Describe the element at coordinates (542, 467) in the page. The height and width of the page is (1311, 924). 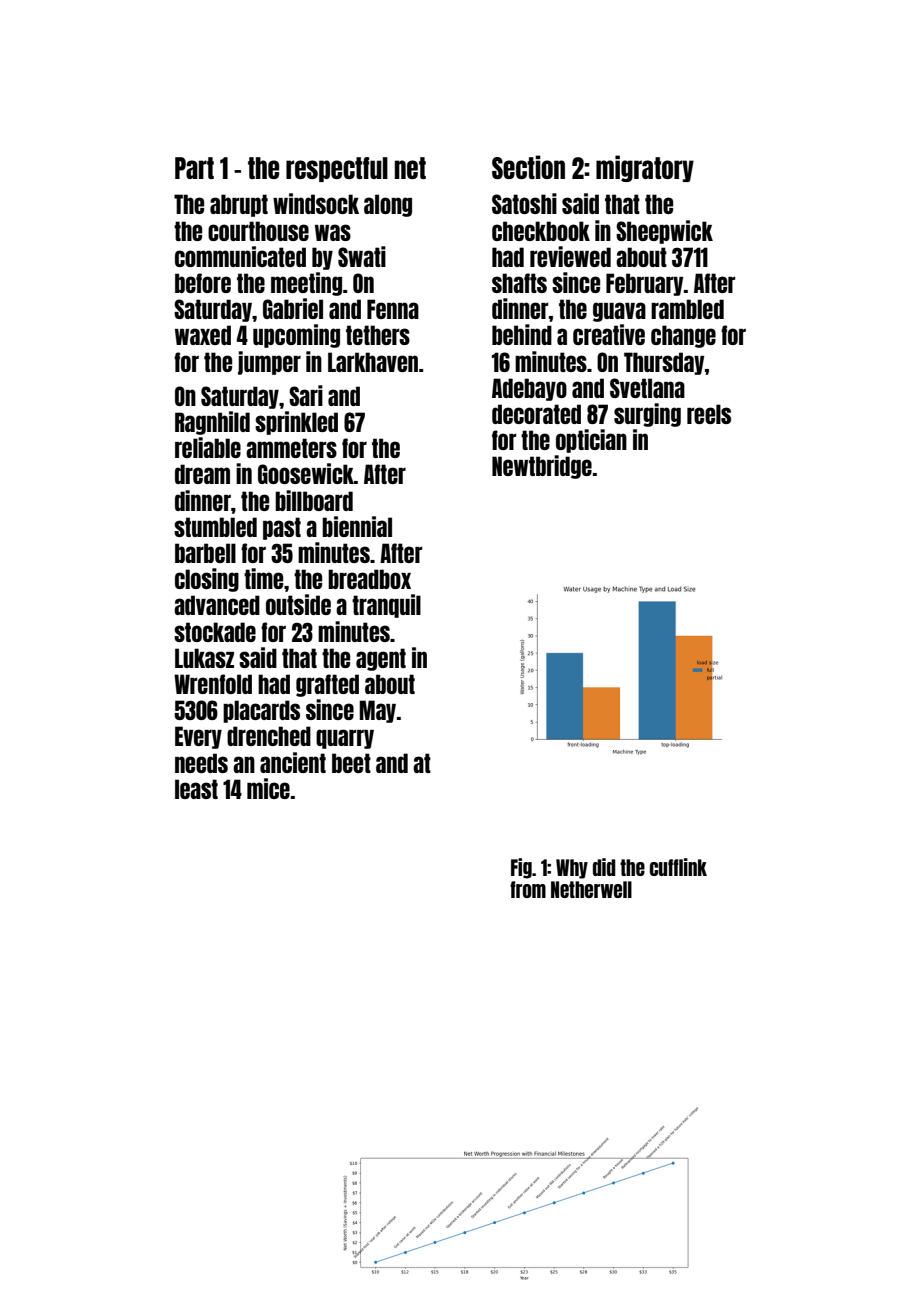
I see `Newtbridge` at that location.
